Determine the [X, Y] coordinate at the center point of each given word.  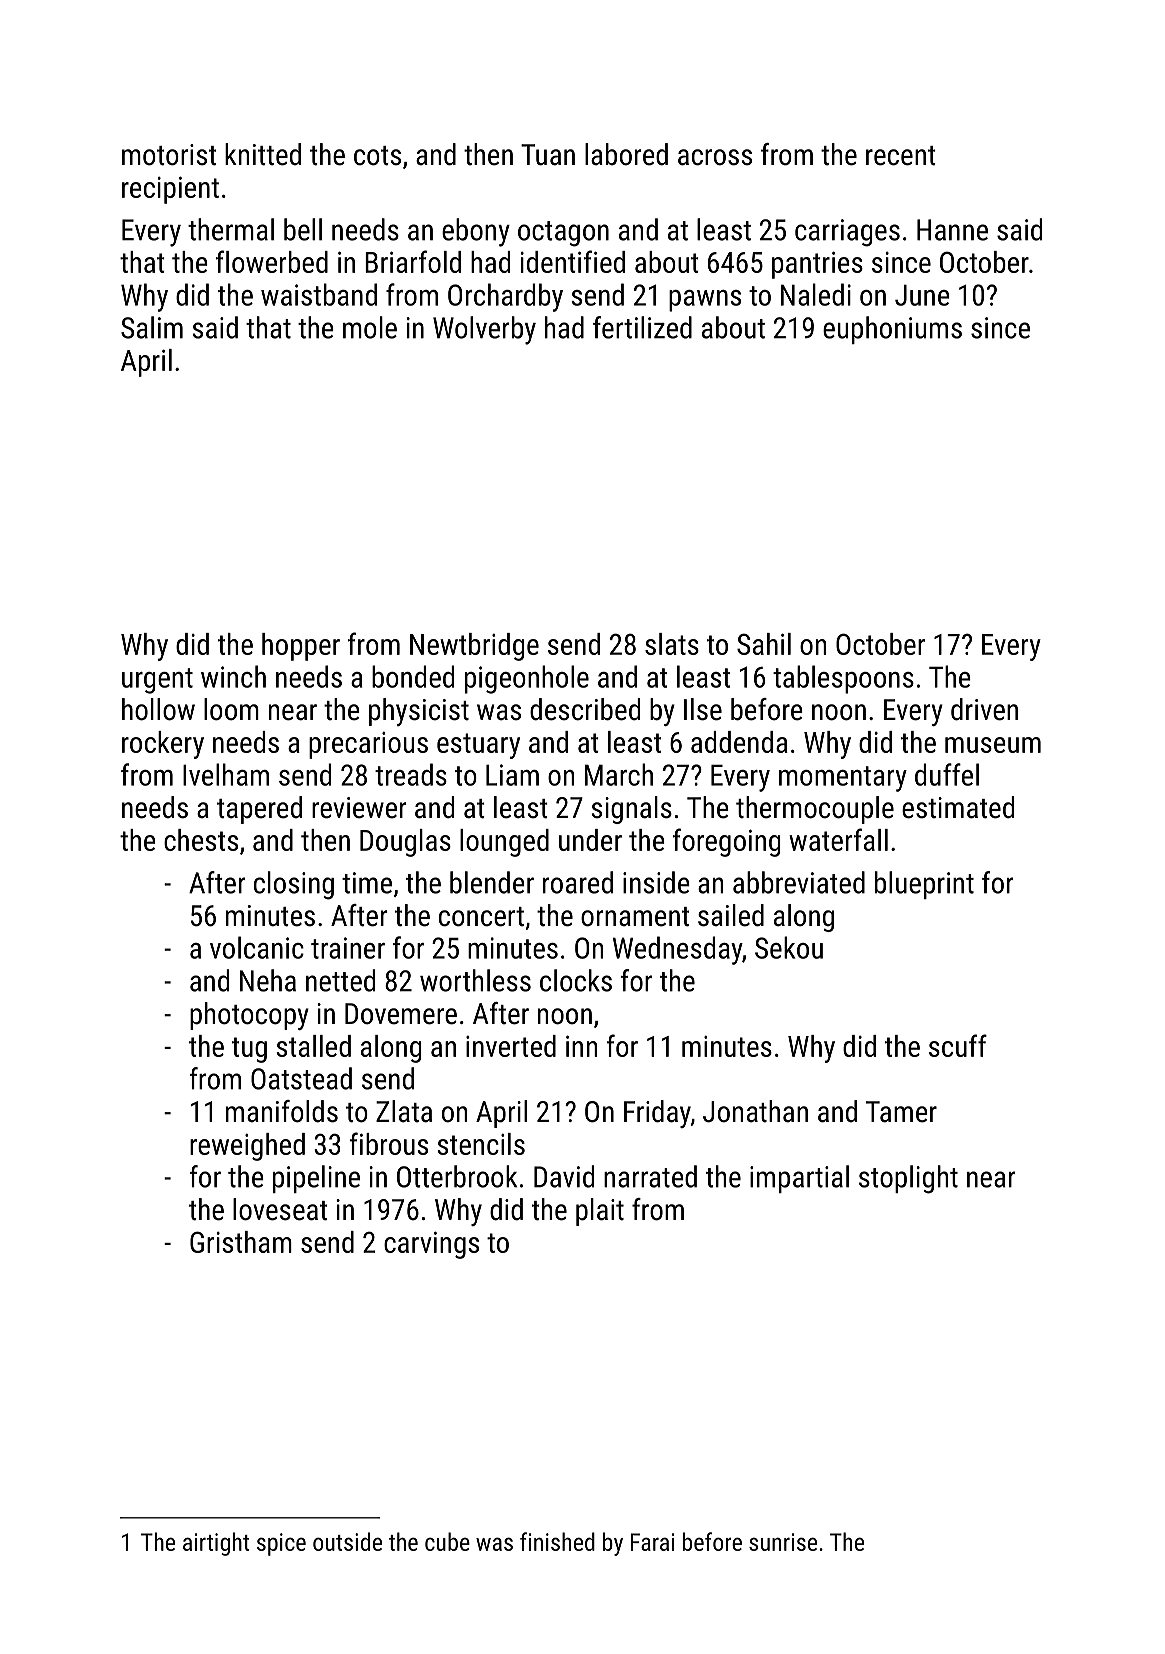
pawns [705, 301]
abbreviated [799, 882]
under [590, 840]
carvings [431, 1245]
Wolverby [484, 330]
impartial [799, 1179]
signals [632, 810]
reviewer [359, 808]
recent [901, 156]
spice [281, 1544]
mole [370, 327]
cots [377, 156]
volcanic [257, 947]
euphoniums [892, 330]
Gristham [241, 1242]
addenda [739, 742]
